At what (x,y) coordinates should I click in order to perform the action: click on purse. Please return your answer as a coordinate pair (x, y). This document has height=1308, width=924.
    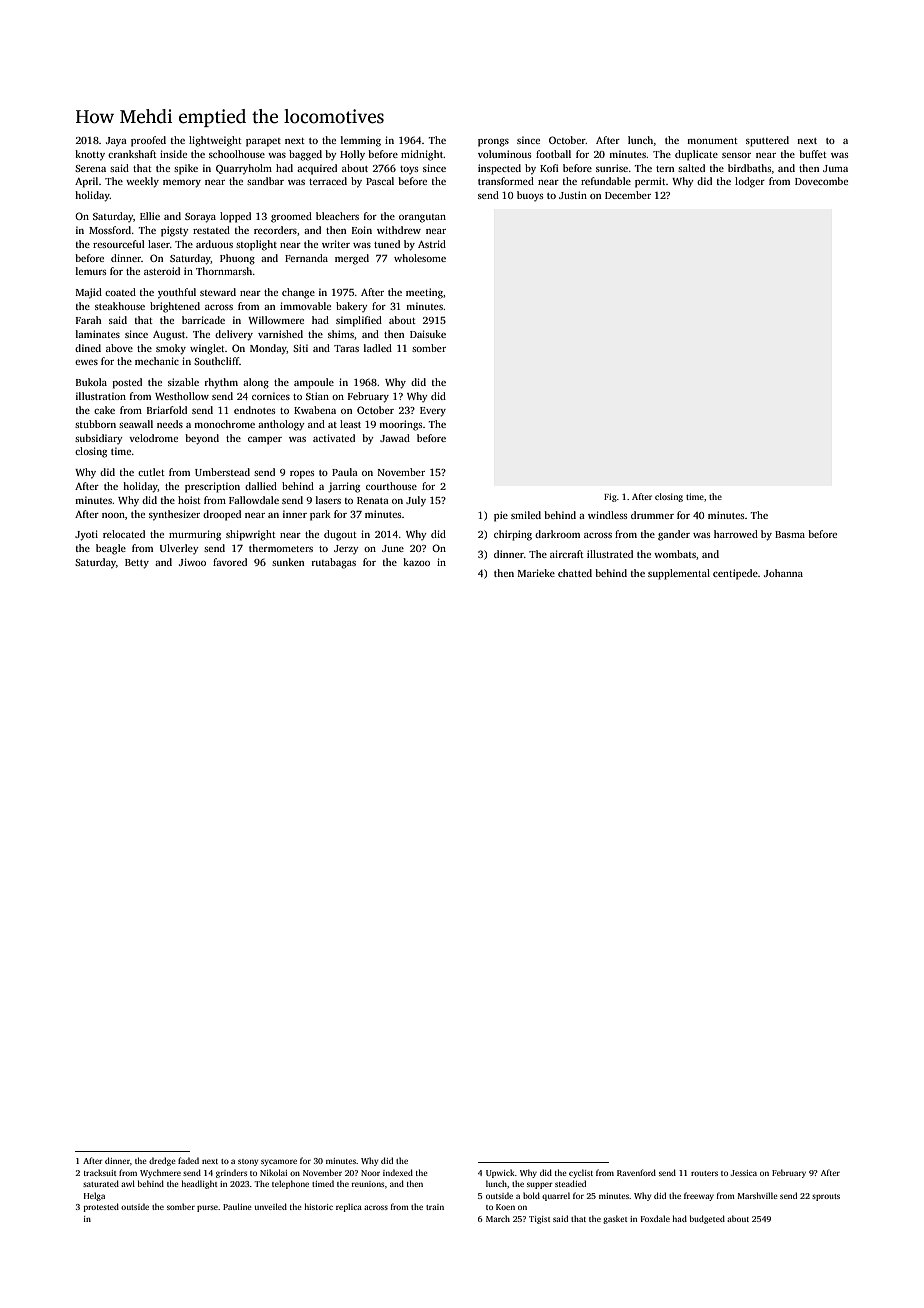
    Looking at the image, I should click on (207, 1208).
